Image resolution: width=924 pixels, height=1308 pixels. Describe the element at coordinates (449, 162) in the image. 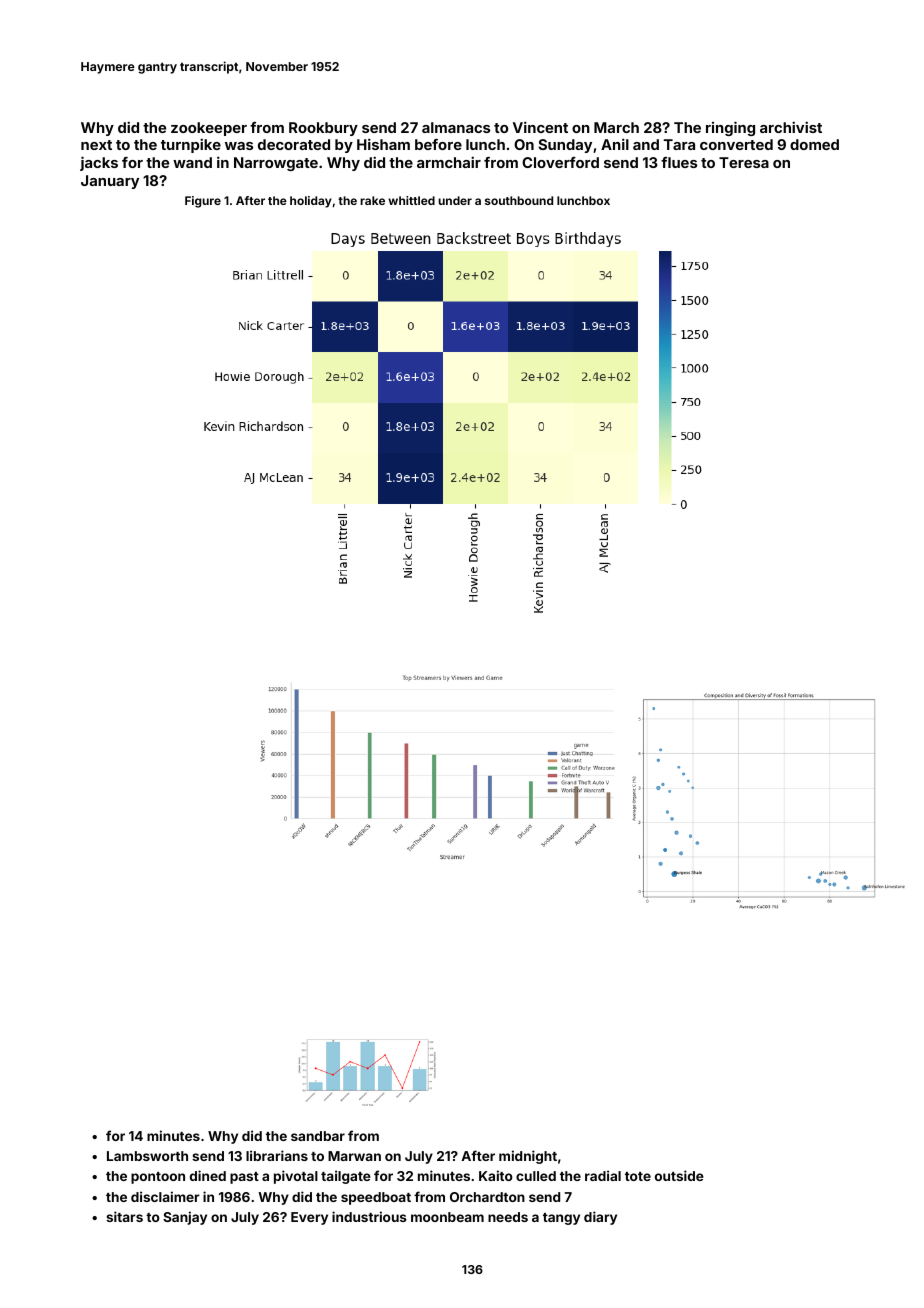

I see `armchair` at that location.
